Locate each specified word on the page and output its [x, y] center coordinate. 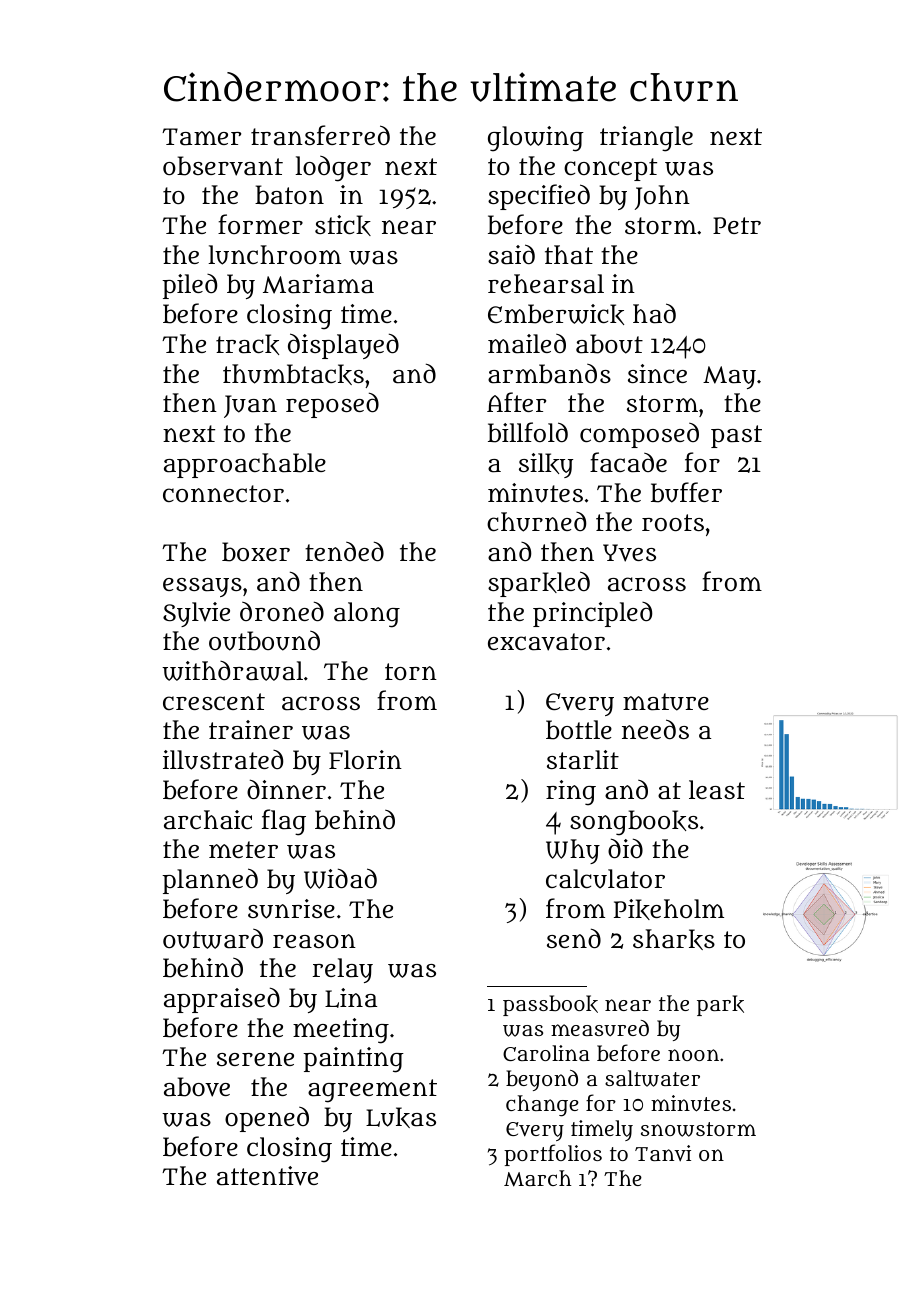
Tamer [201, 137]
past [736, 436]
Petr [737, 225]
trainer [251, 730]
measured [600, 1028]
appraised [222, 1000]
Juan [250, 406]
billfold [528, 432]
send [574, 938]
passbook [550, 1005]
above [197, 1087]
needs [655, 729]
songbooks [634, 823]
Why [573, 851]
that [569, 255]
